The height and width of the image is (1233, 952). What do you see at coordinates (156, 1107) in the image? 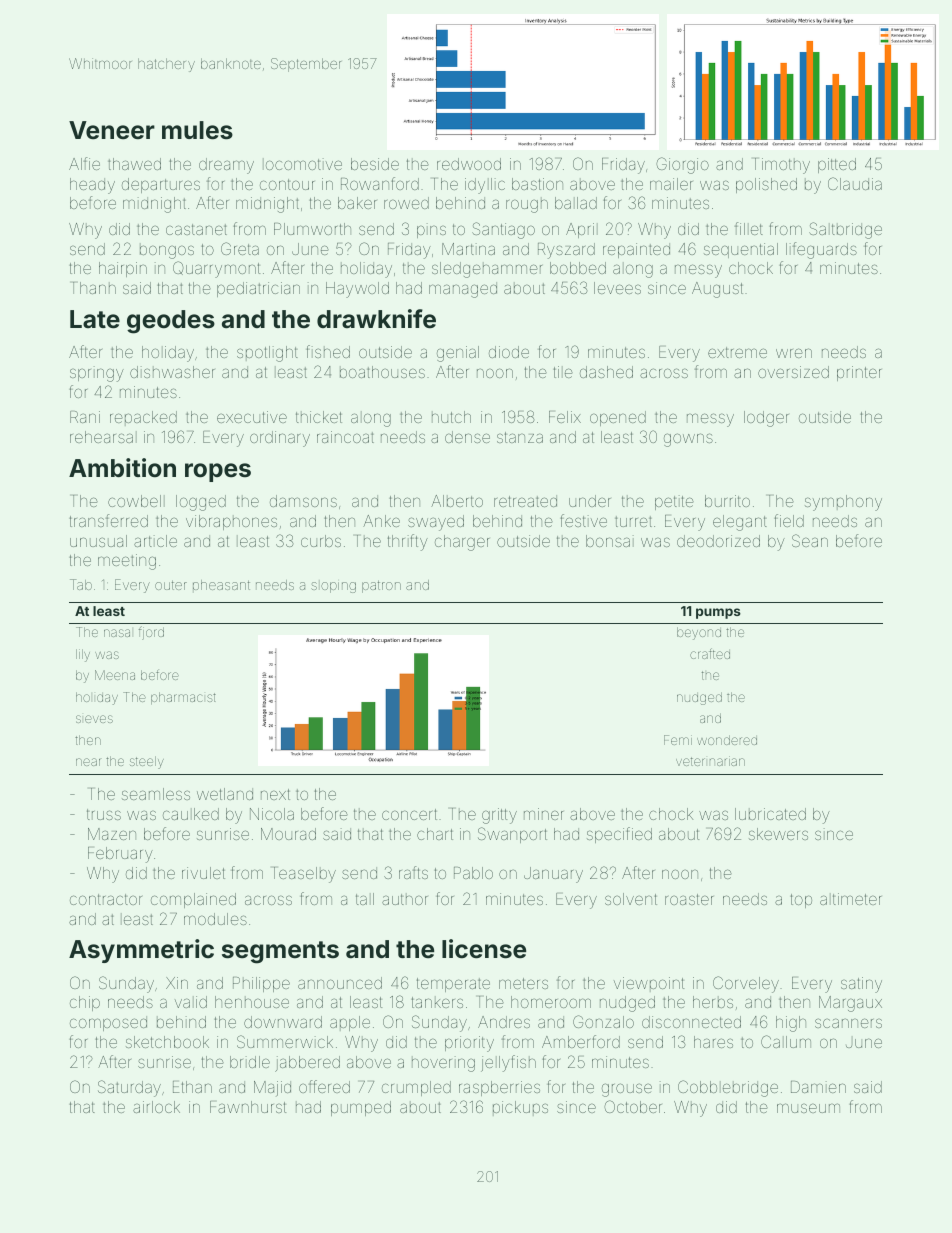
I see `airlock` at bounding box center [156, 1107].
